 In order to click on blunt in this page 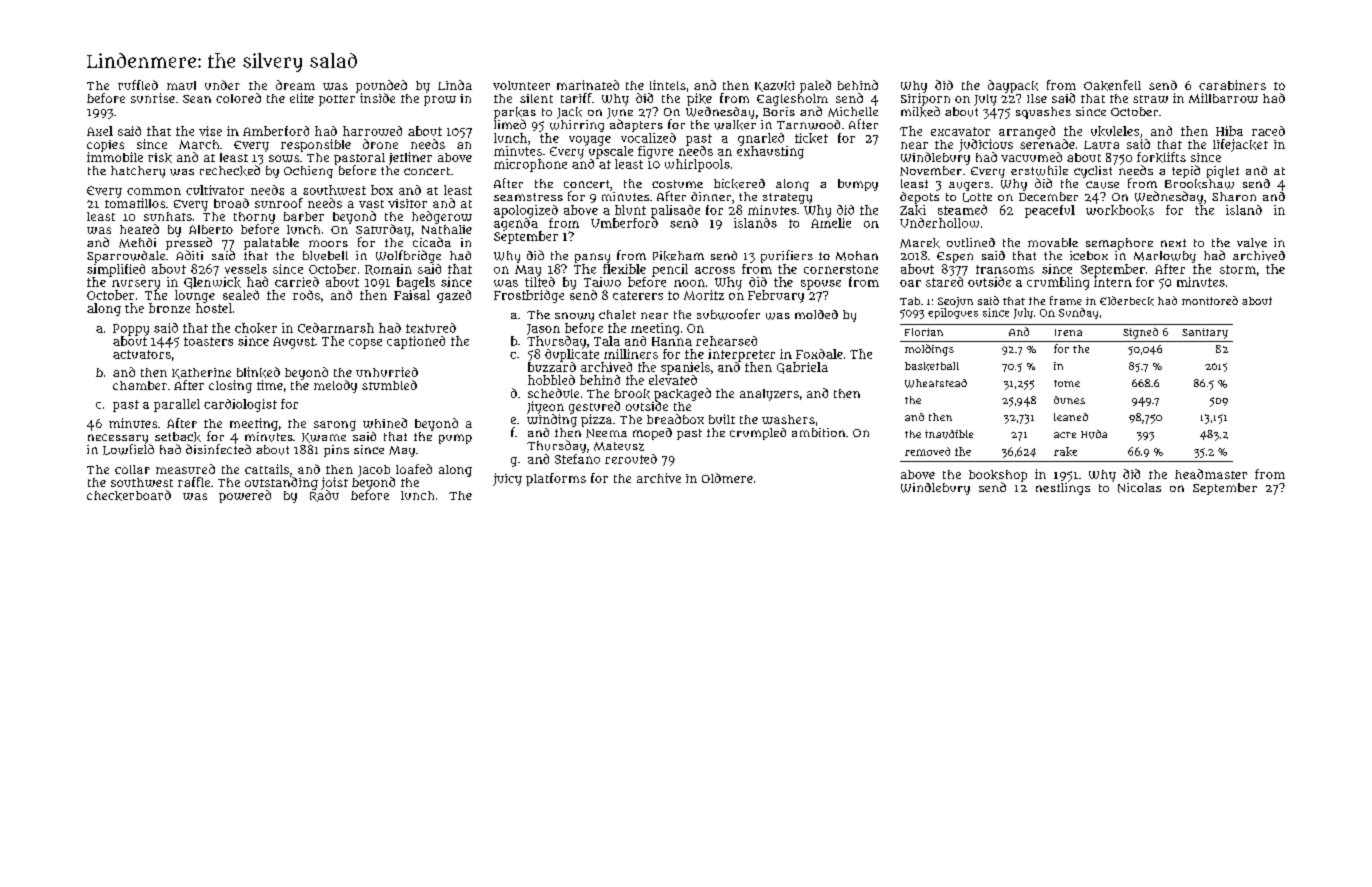, I will do `click(630, 210)`.
